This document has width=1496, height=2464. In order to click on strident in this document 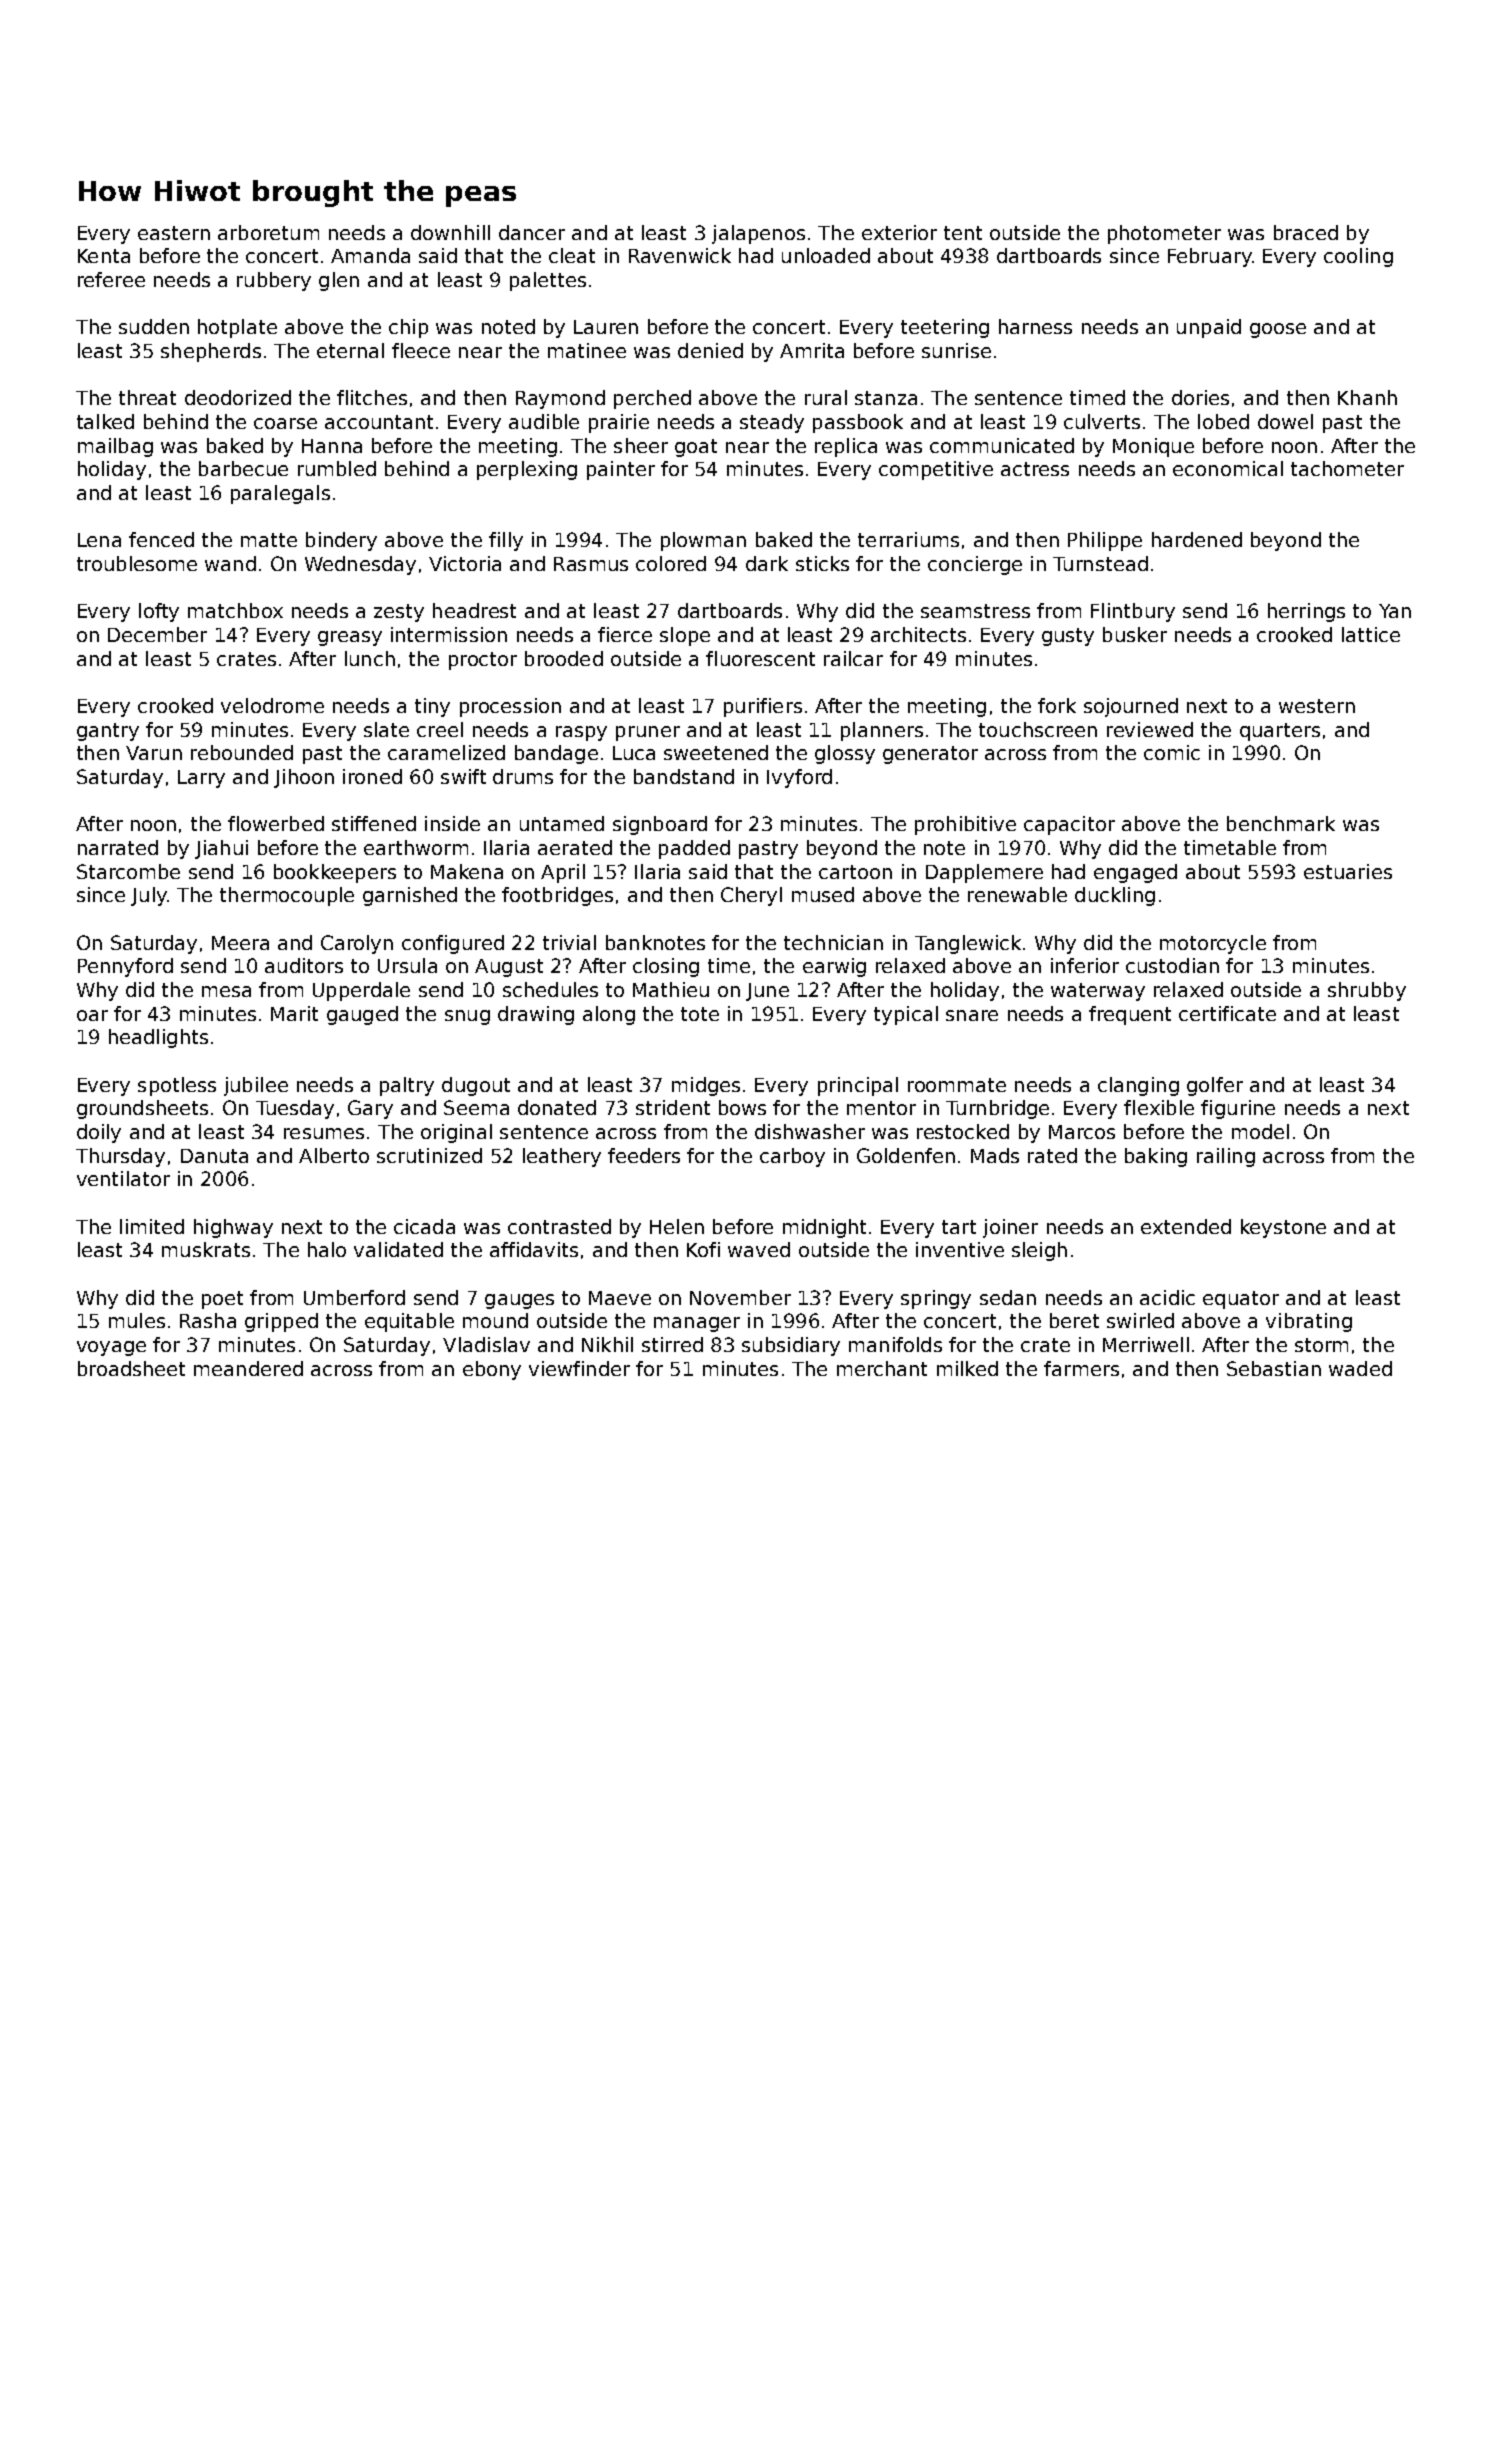, I will do `click(673, 1107)`.
